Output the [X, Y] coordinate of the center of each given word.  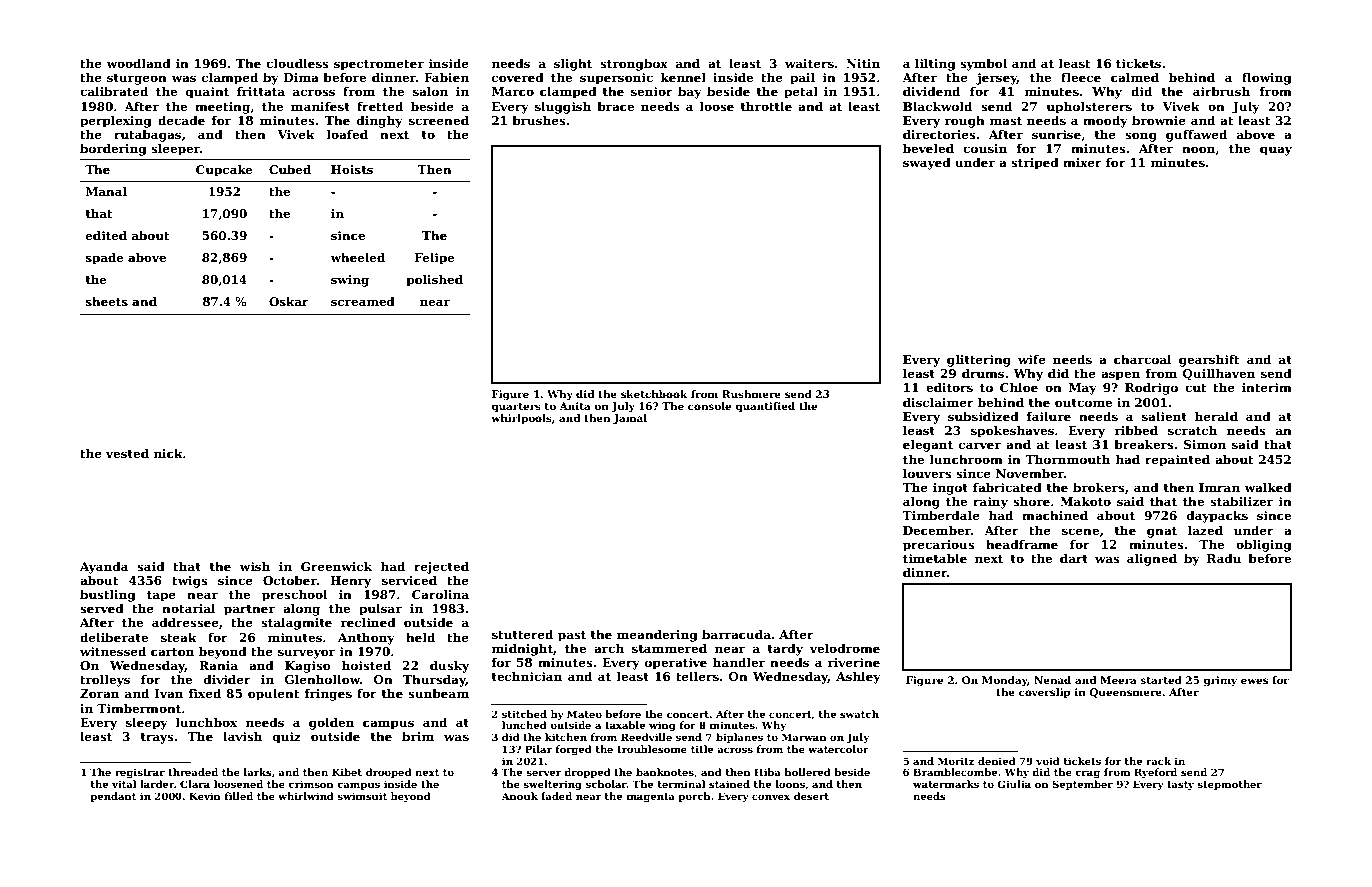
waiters [809, 63]
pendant [113, 797]
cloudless [297, 63]
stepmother [1229, 785]
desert [811, 796]
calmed [1135, 77]
